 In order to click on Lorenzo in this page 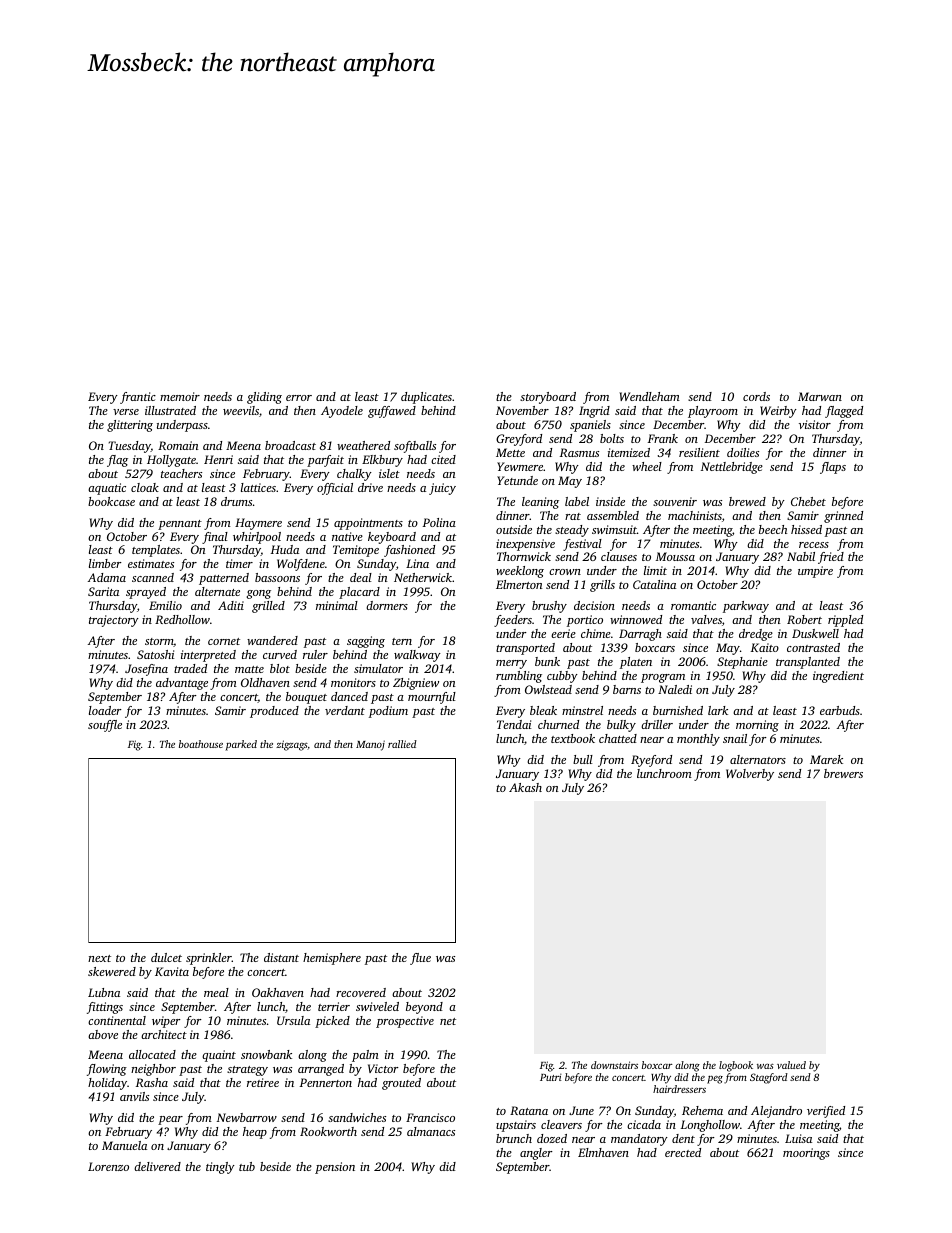, I will do `click(108, 1166)`.
